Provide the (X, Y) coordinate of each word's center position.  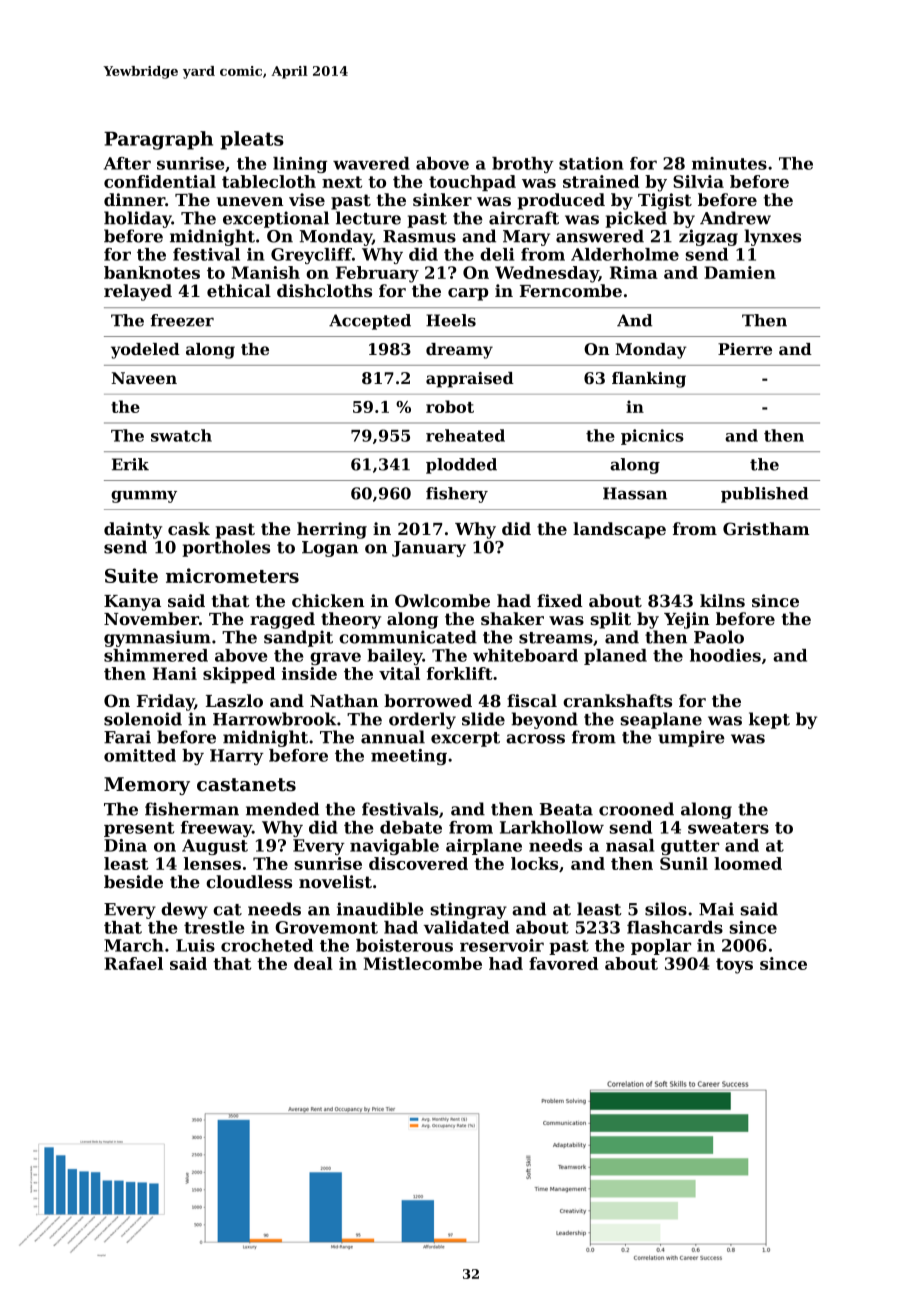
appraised (470, 380)
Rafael (133, 963)
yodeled (145, 351)
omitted (140, 755)
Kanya (132, 603)
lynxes (772, 237)
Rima (634, 272)
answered (600, 236)
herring (332, 530)
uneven (250, 201)
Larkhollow (552, 827)
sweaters (728, 828)
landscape (619, 530)
